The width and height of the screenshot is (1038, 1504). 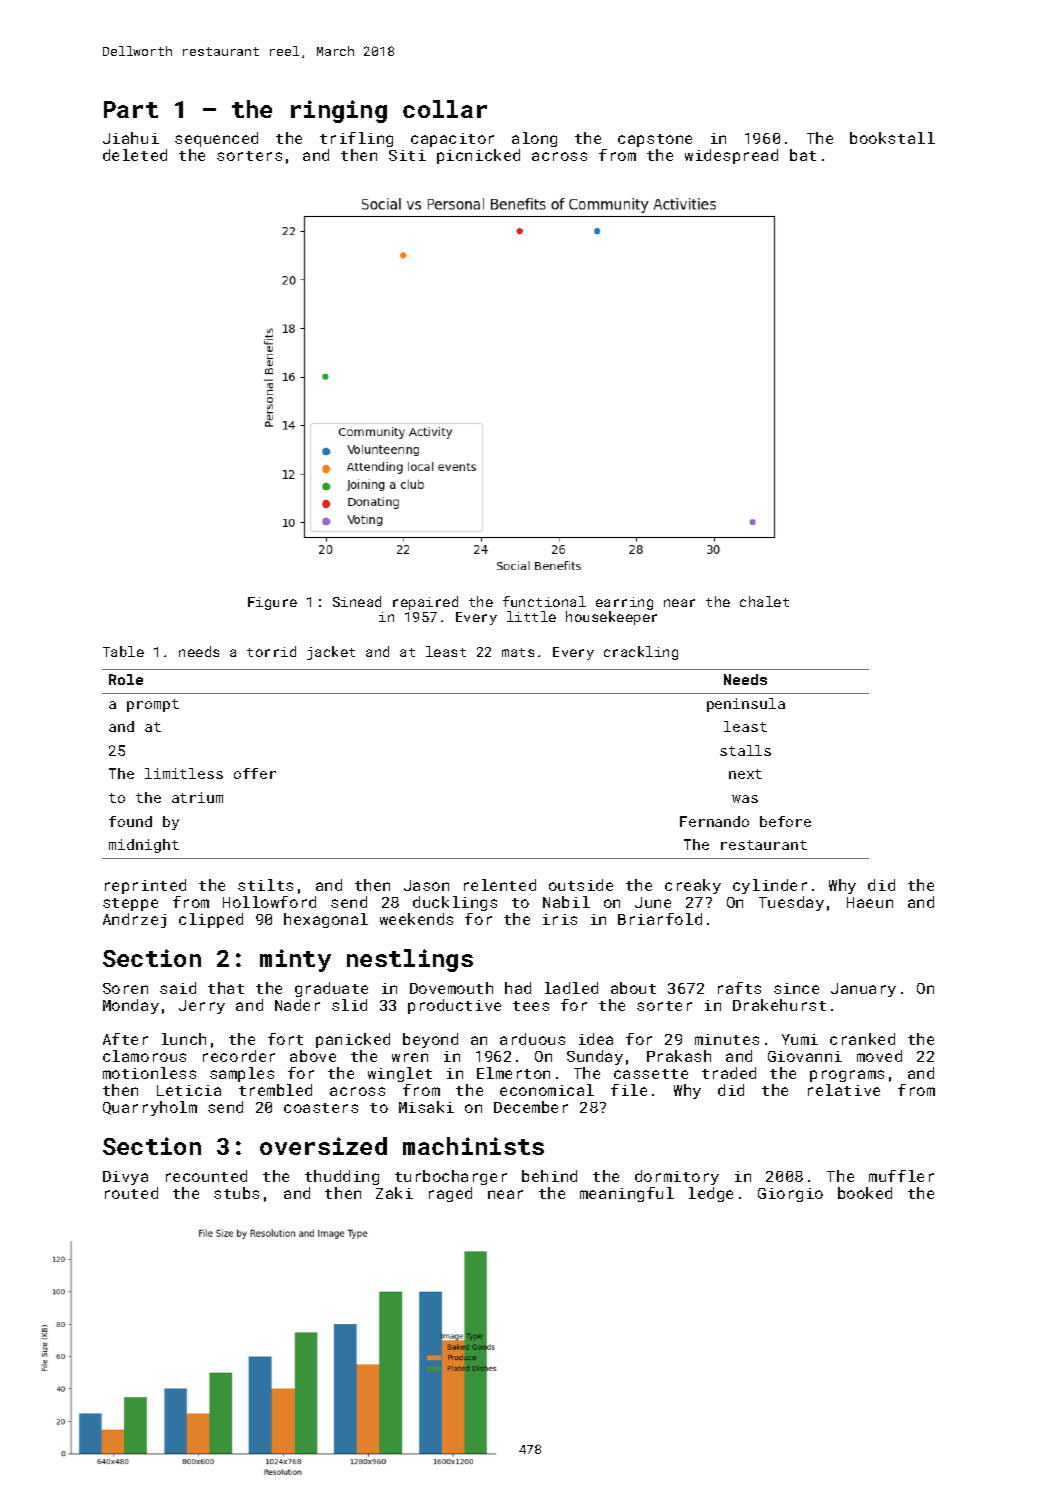 I want to click on little, so click(x=531, y=616).
